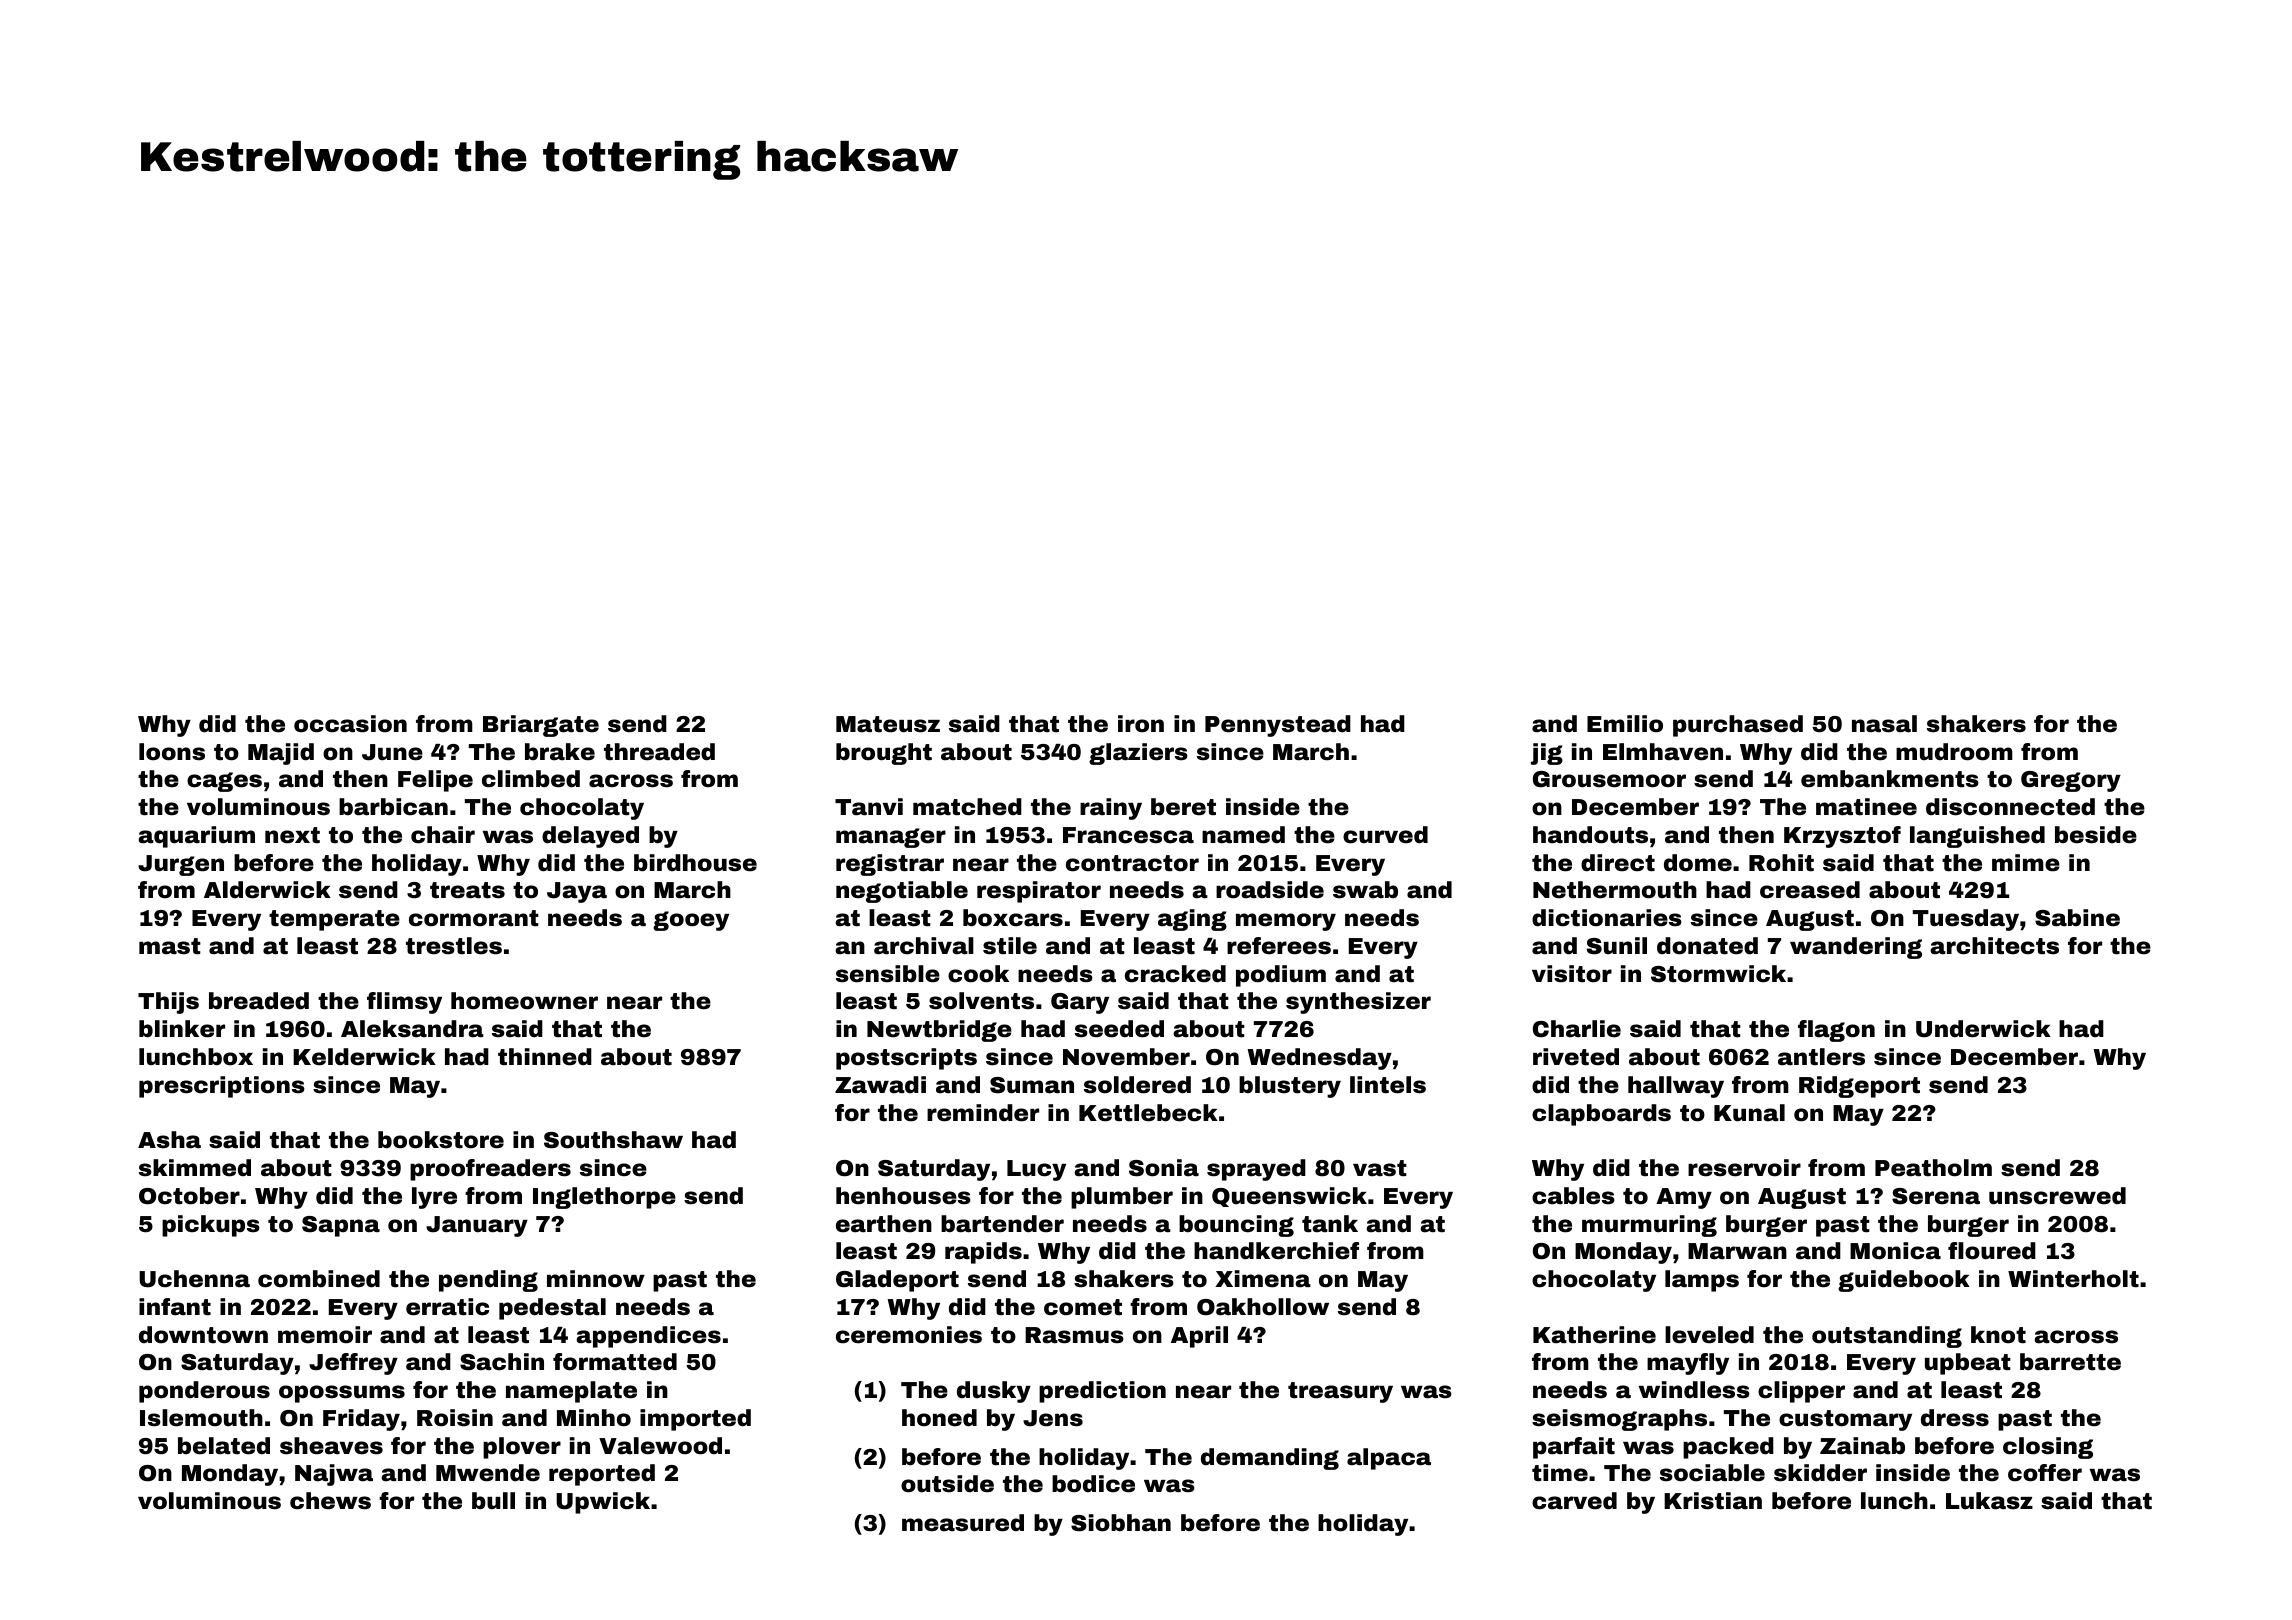 The height and width of the screenshot is (1620, 2292). Describe the element at coordinates (1744, 1168) in the screenshot. I see `reservoir` at that location.
